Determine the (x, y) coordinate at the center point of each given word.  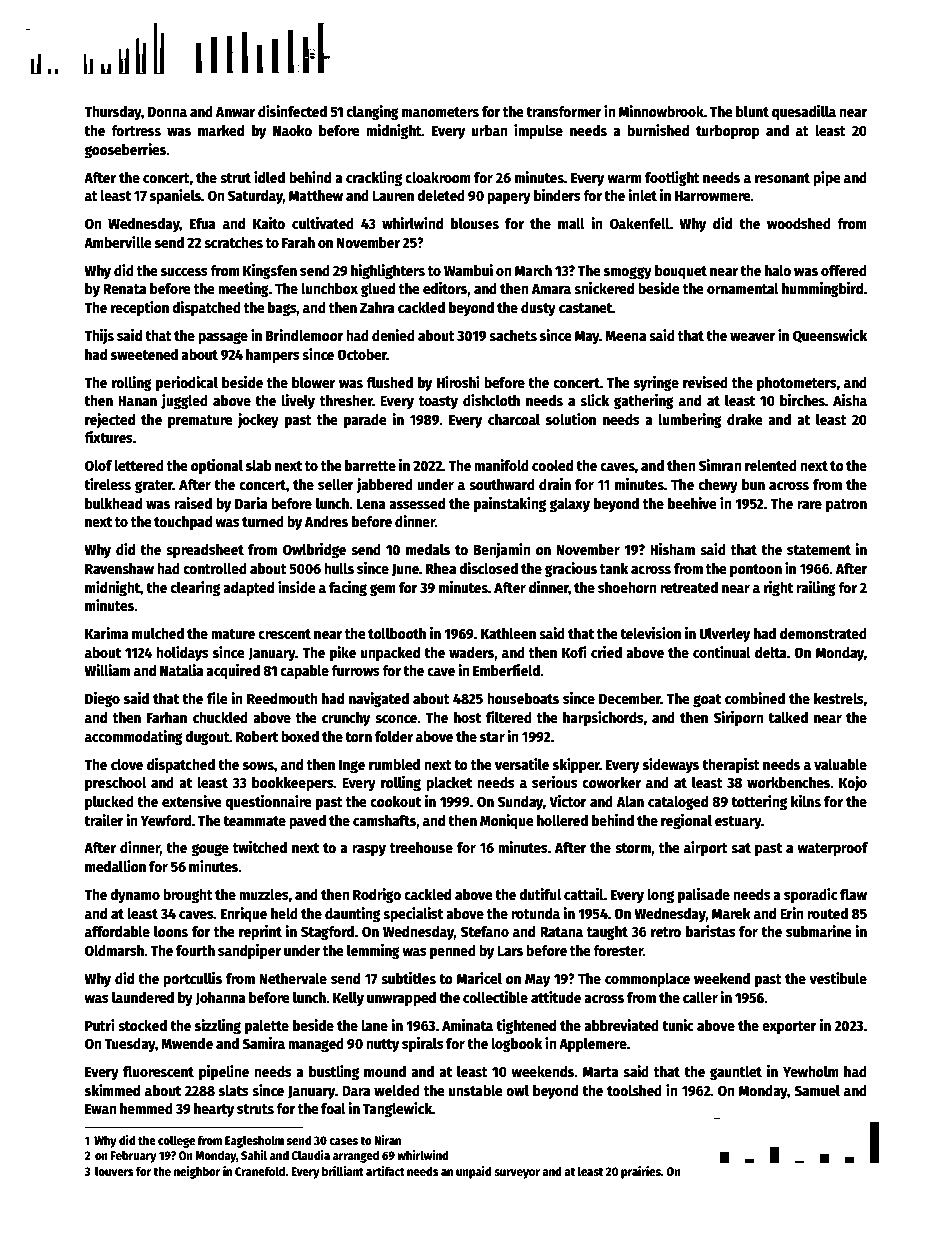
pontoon (756, 570)
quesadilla (804, 112)
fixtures (108, 437)
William (107, 670)
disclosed (488, 568)
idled (269, 177)
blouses (475, 223)
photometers (797, 384)
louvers (114, 1171)
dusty (538, 309)
